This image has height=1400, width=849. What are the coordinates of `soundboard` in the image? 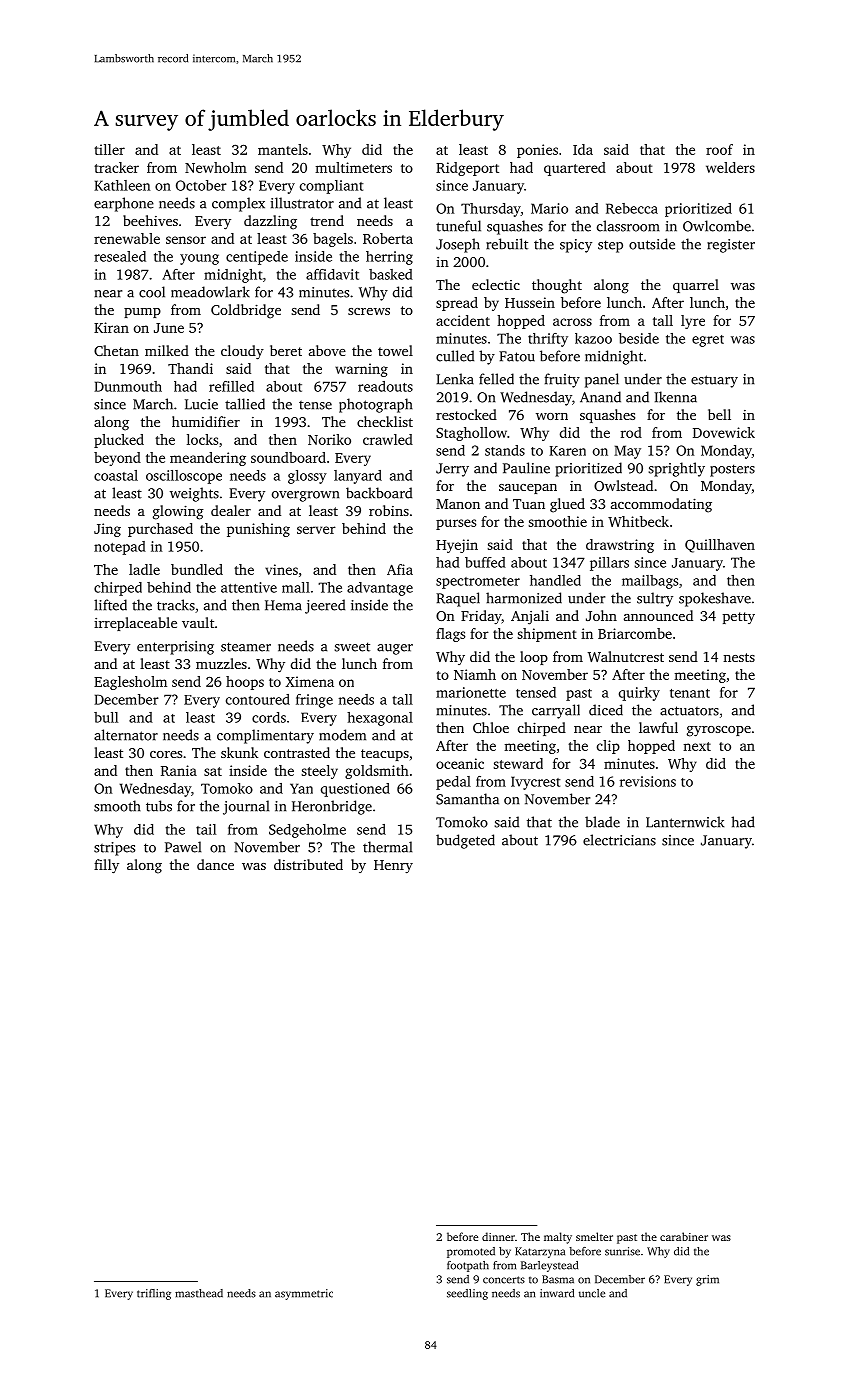 It's located at (288, 457).
